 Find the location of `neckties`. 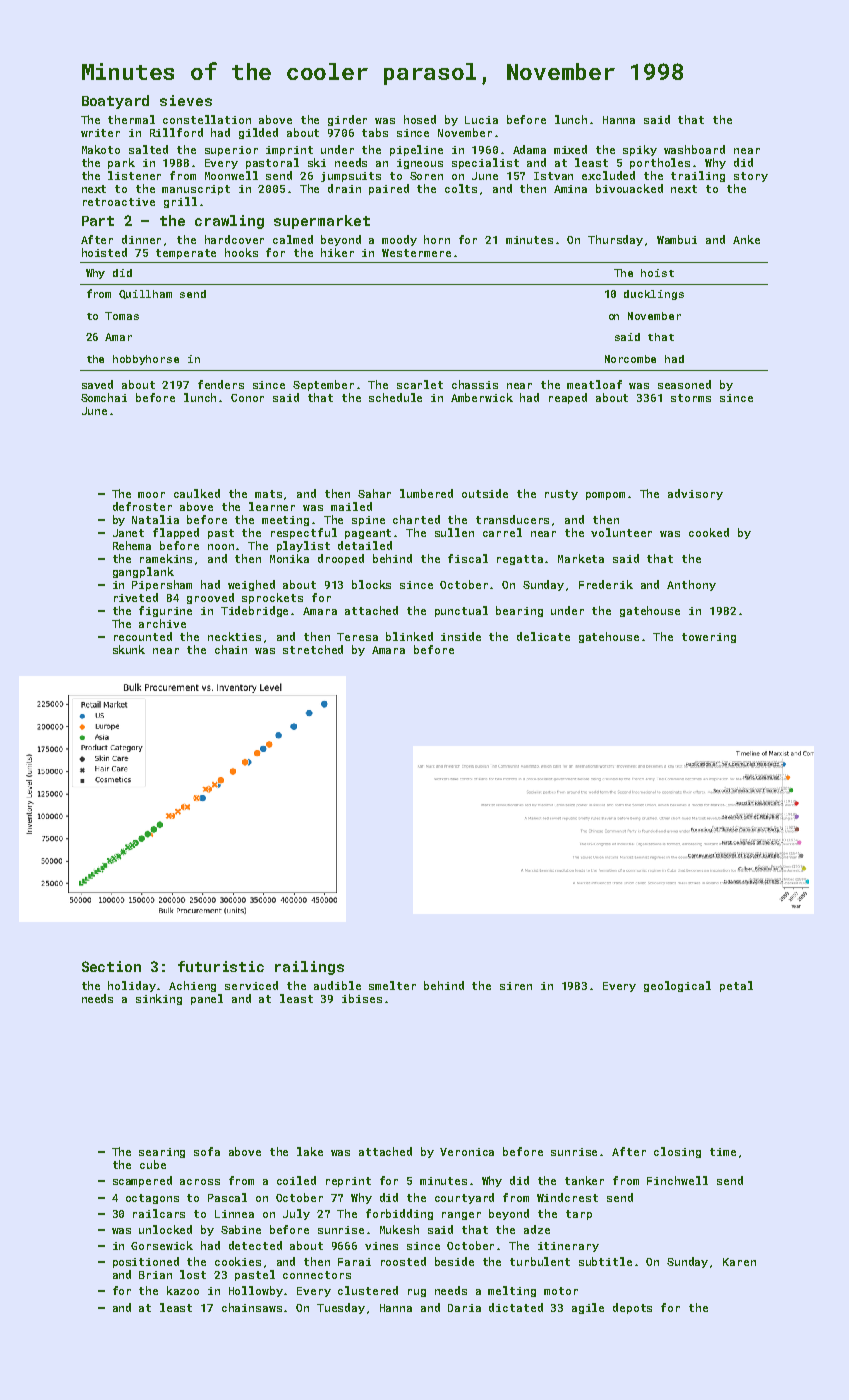

neckties is located at coordinates (234, 636).
